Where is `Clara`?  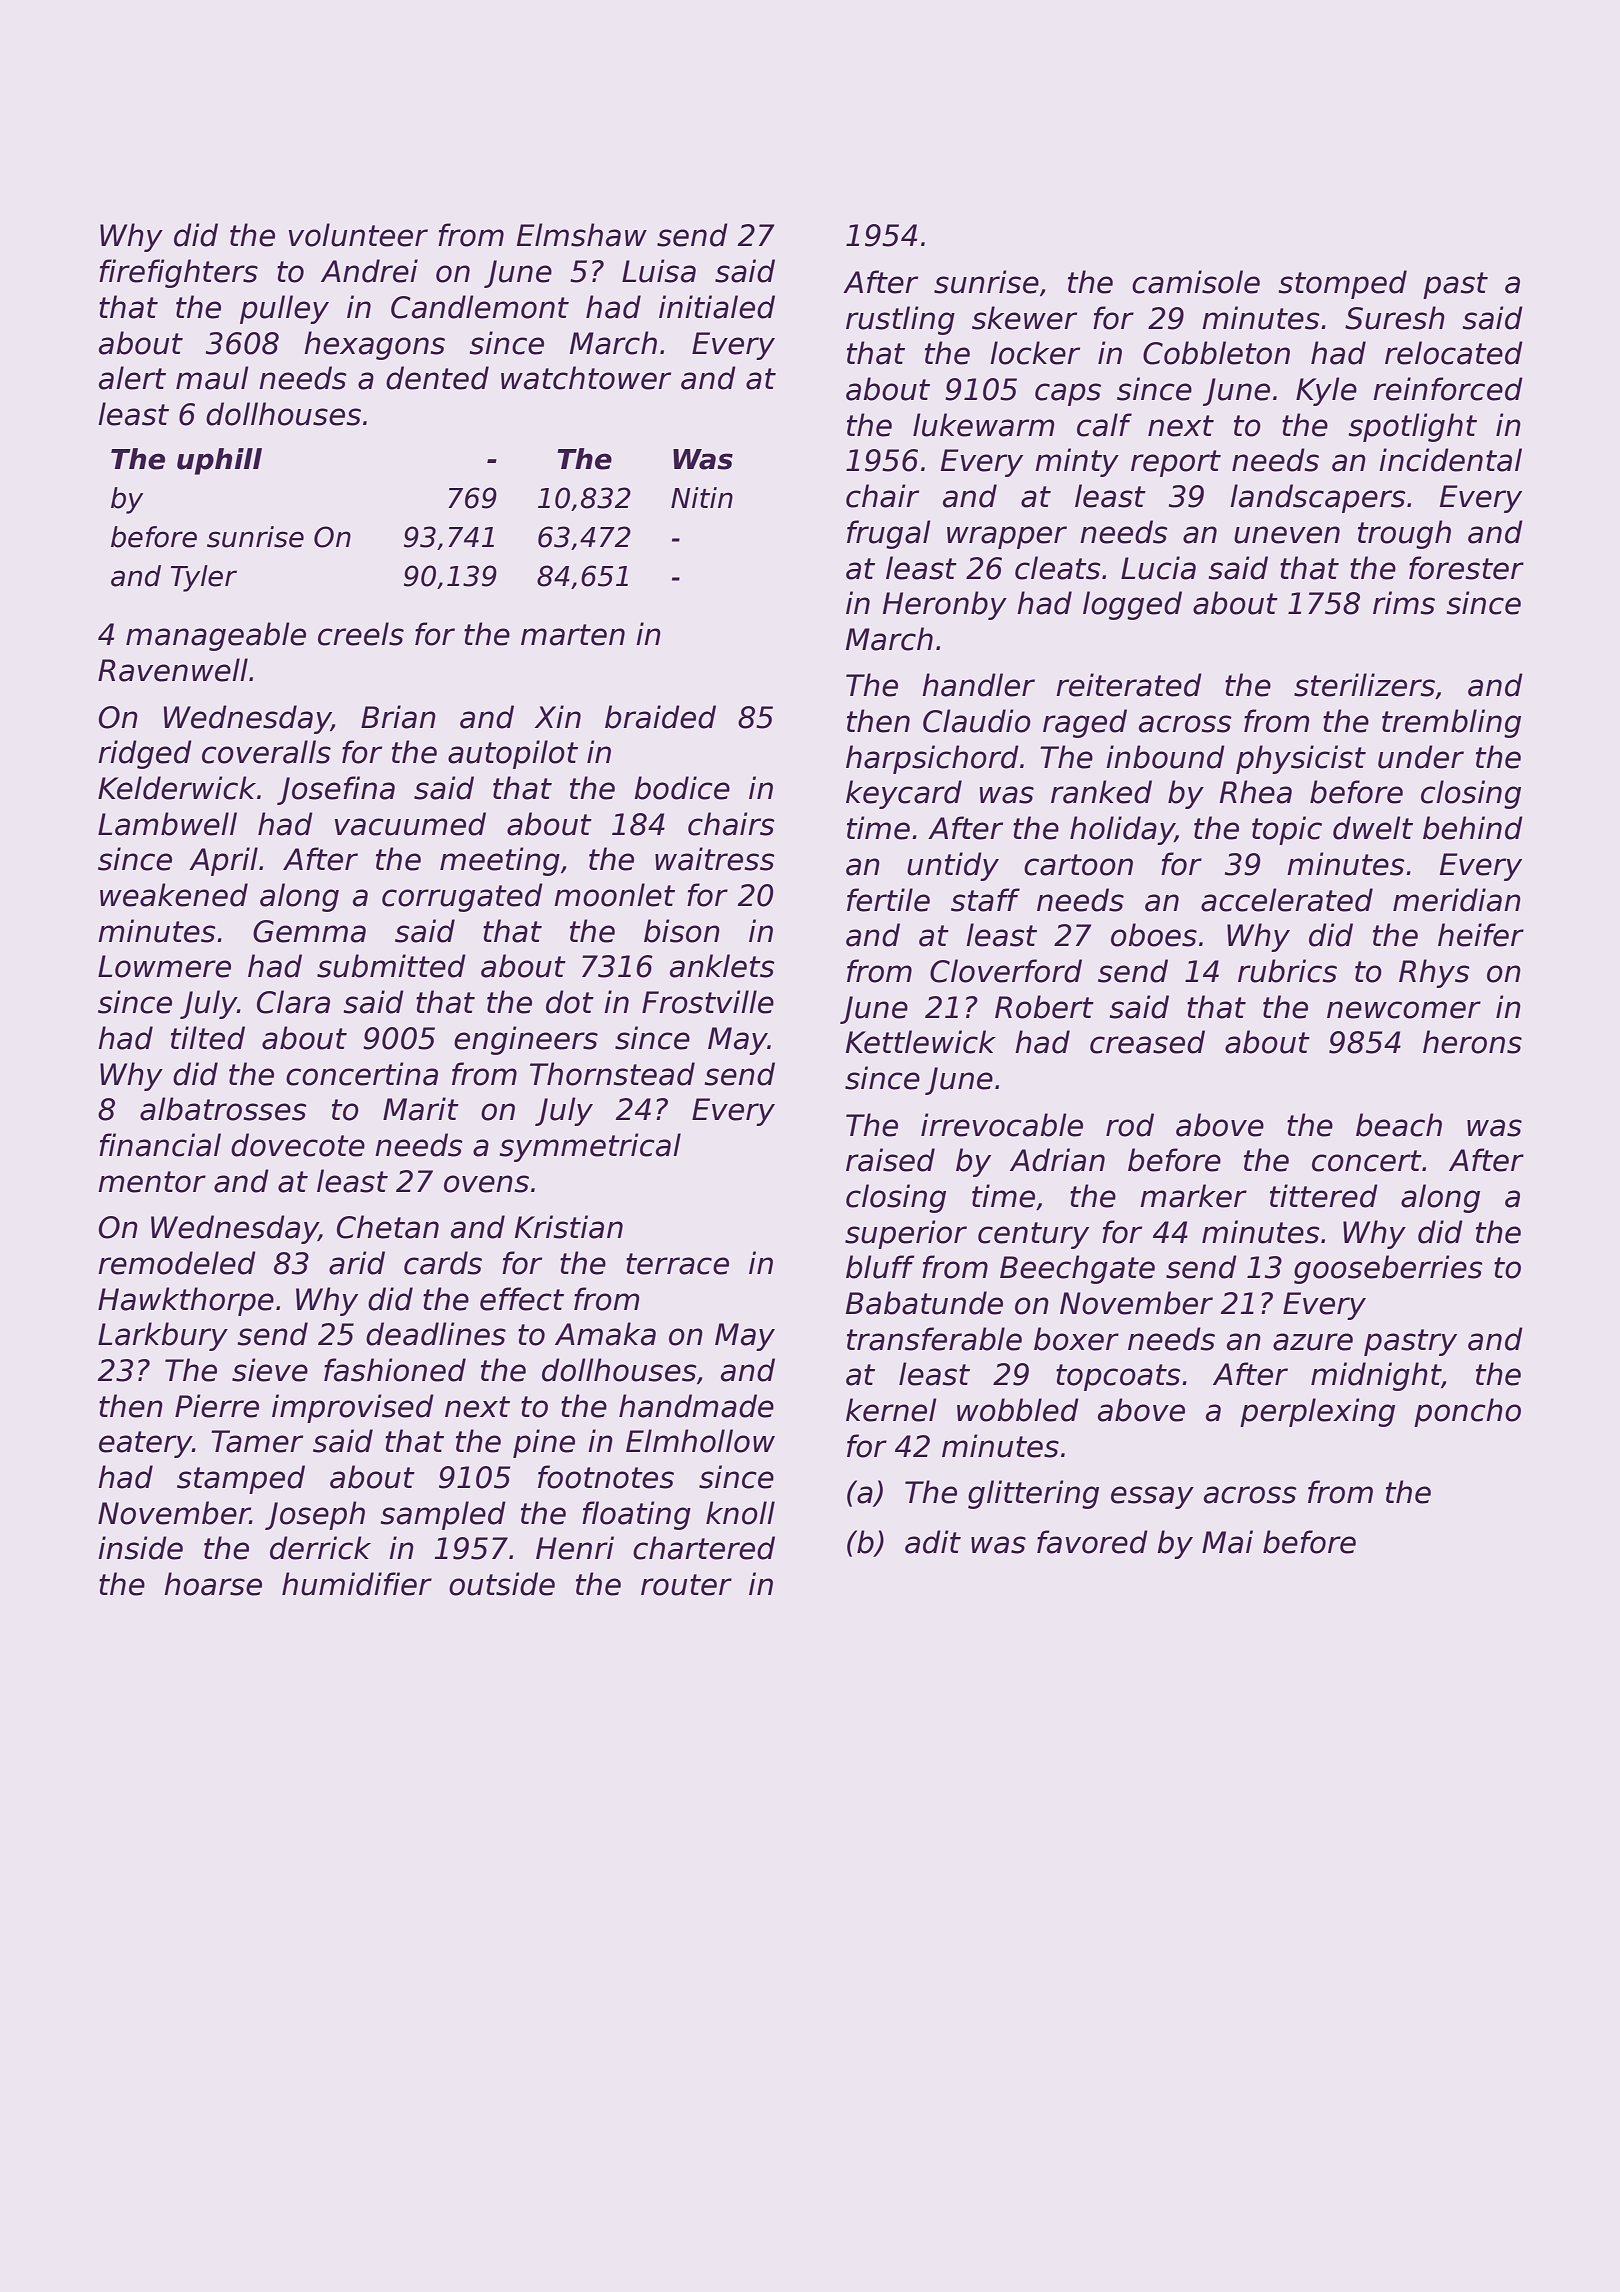
Clara is located at coordinates (293, 1002).
